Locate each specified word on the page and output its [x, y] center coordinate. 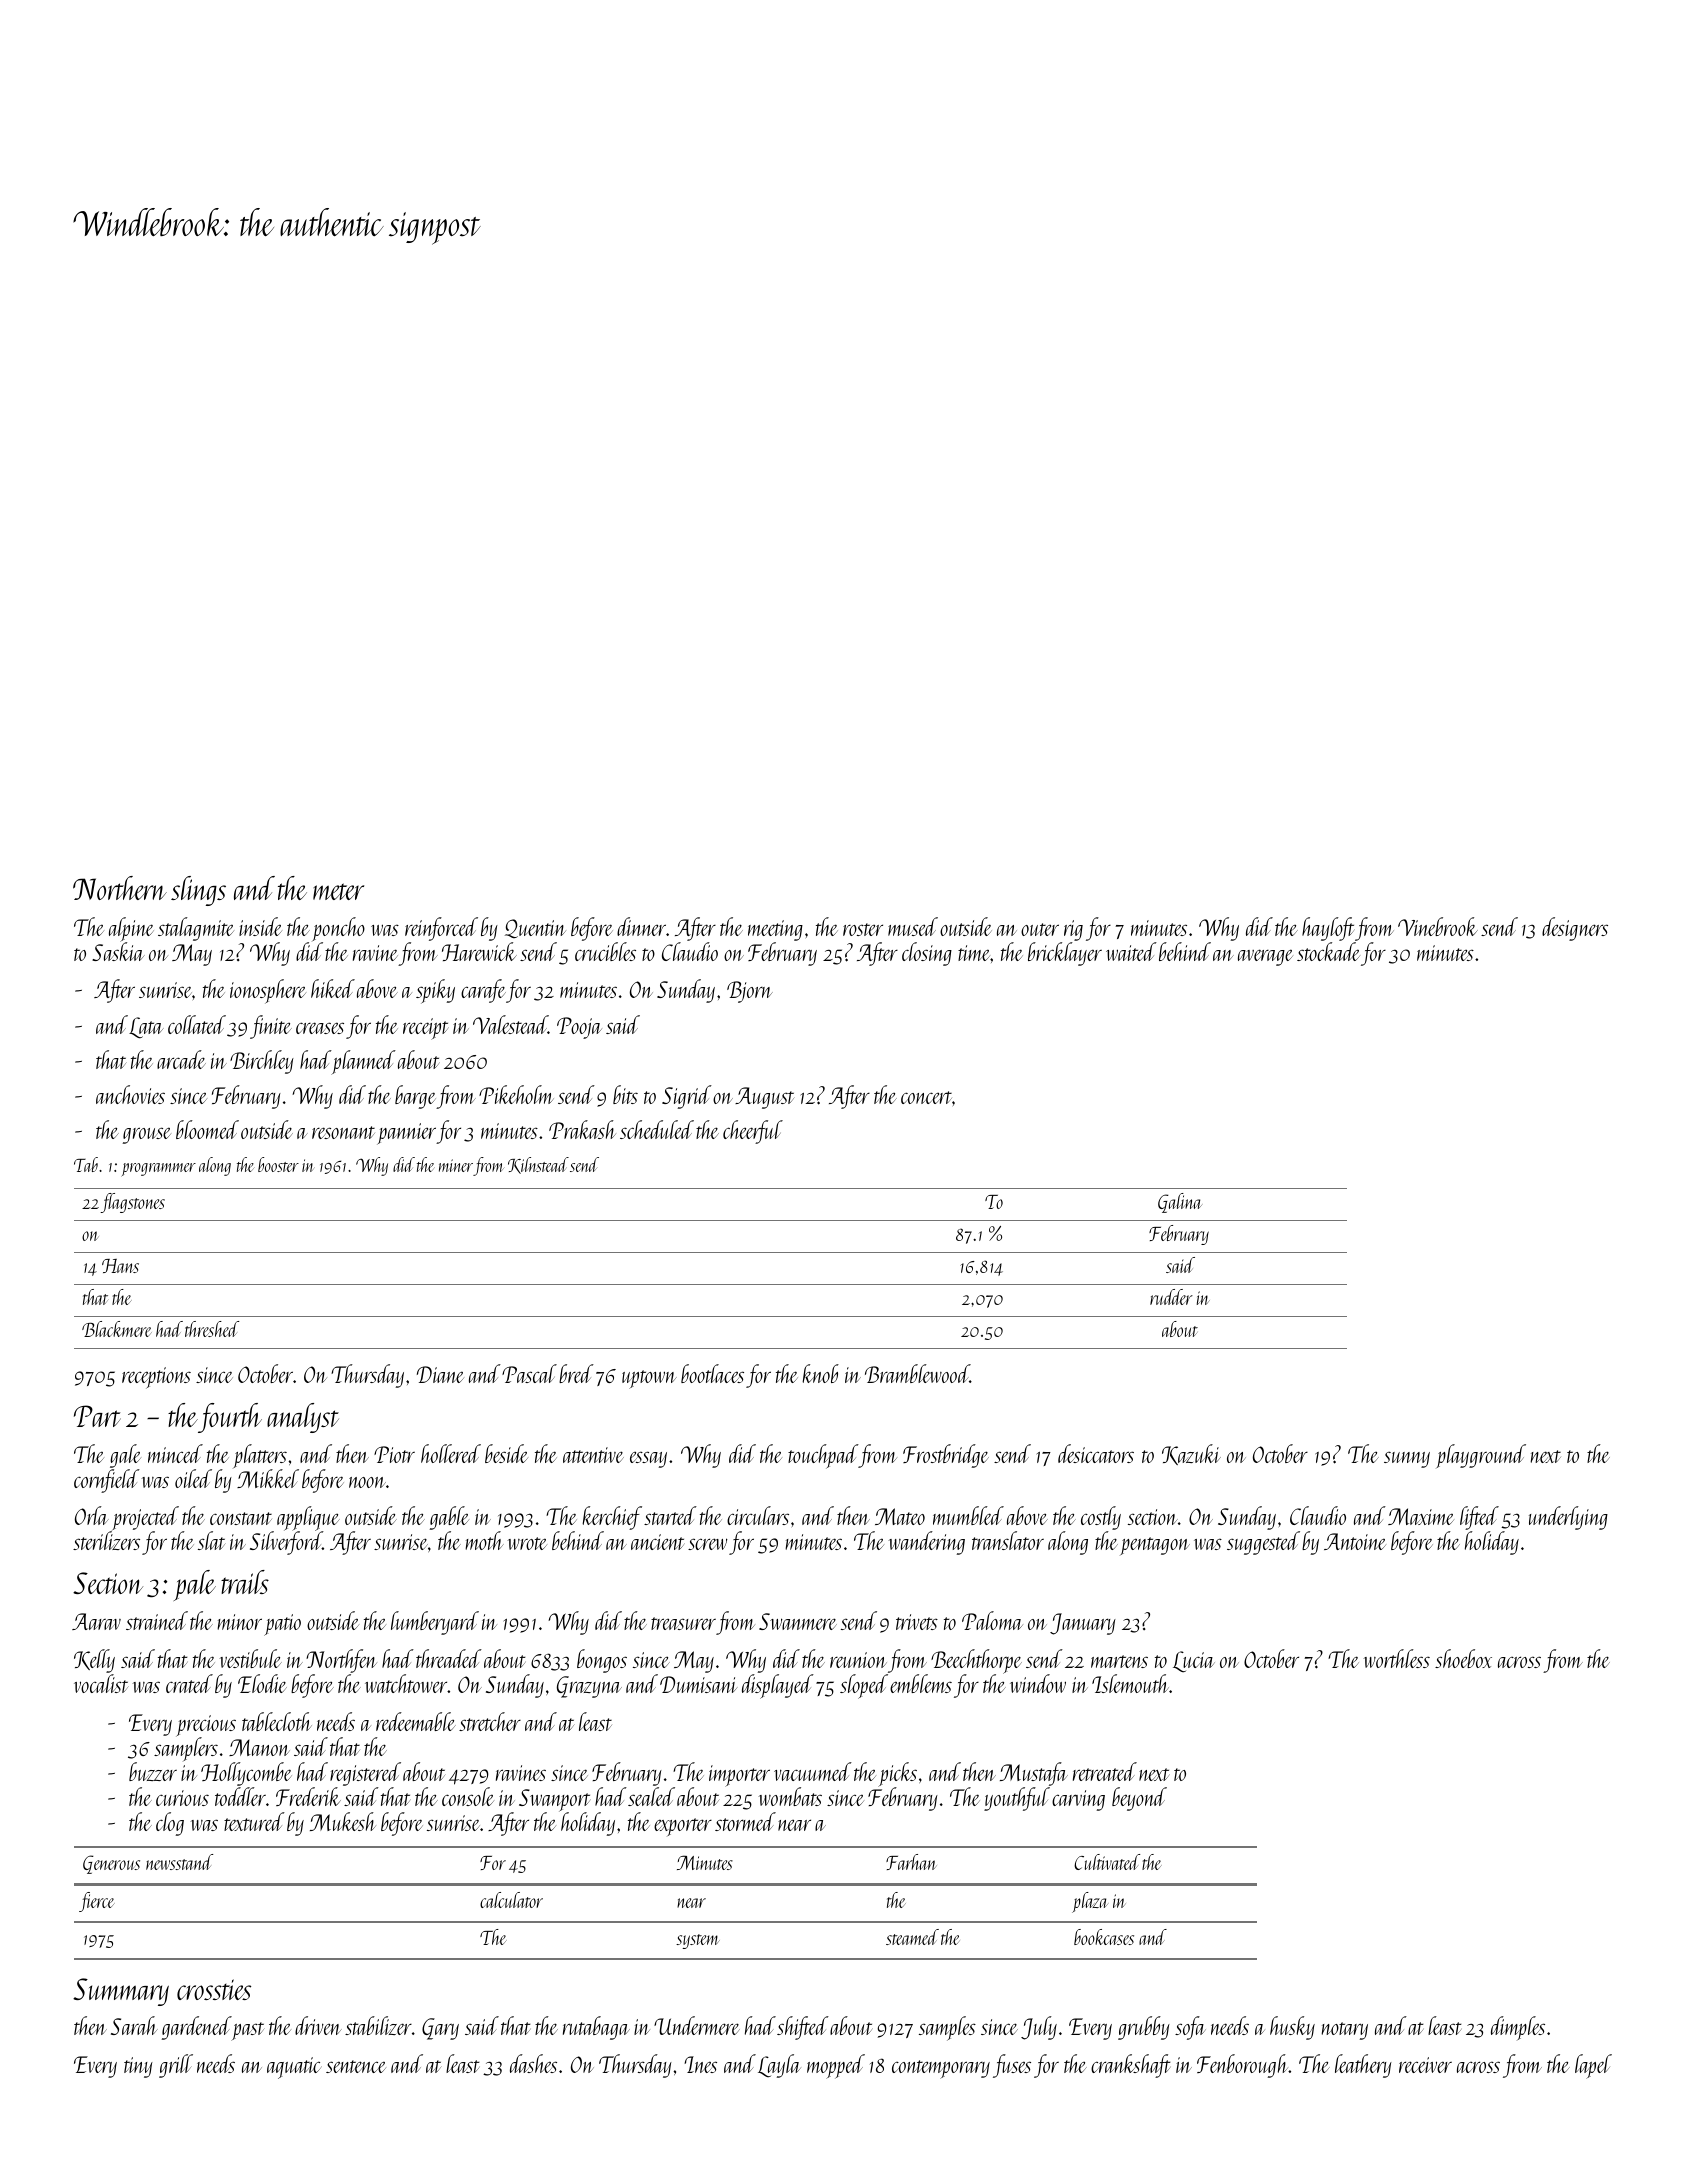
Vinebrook [1438, 926]
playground [1481, 1456]
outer [1040, 929]
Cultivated [1107, 1862]
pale [195, 1585]
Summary [121, 1992]
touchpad [823, 1456]
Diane [440, 1374]
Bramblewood [917, 1373]
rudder [1171, 1297]
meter [338, 891]
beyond [1139, 1799]
